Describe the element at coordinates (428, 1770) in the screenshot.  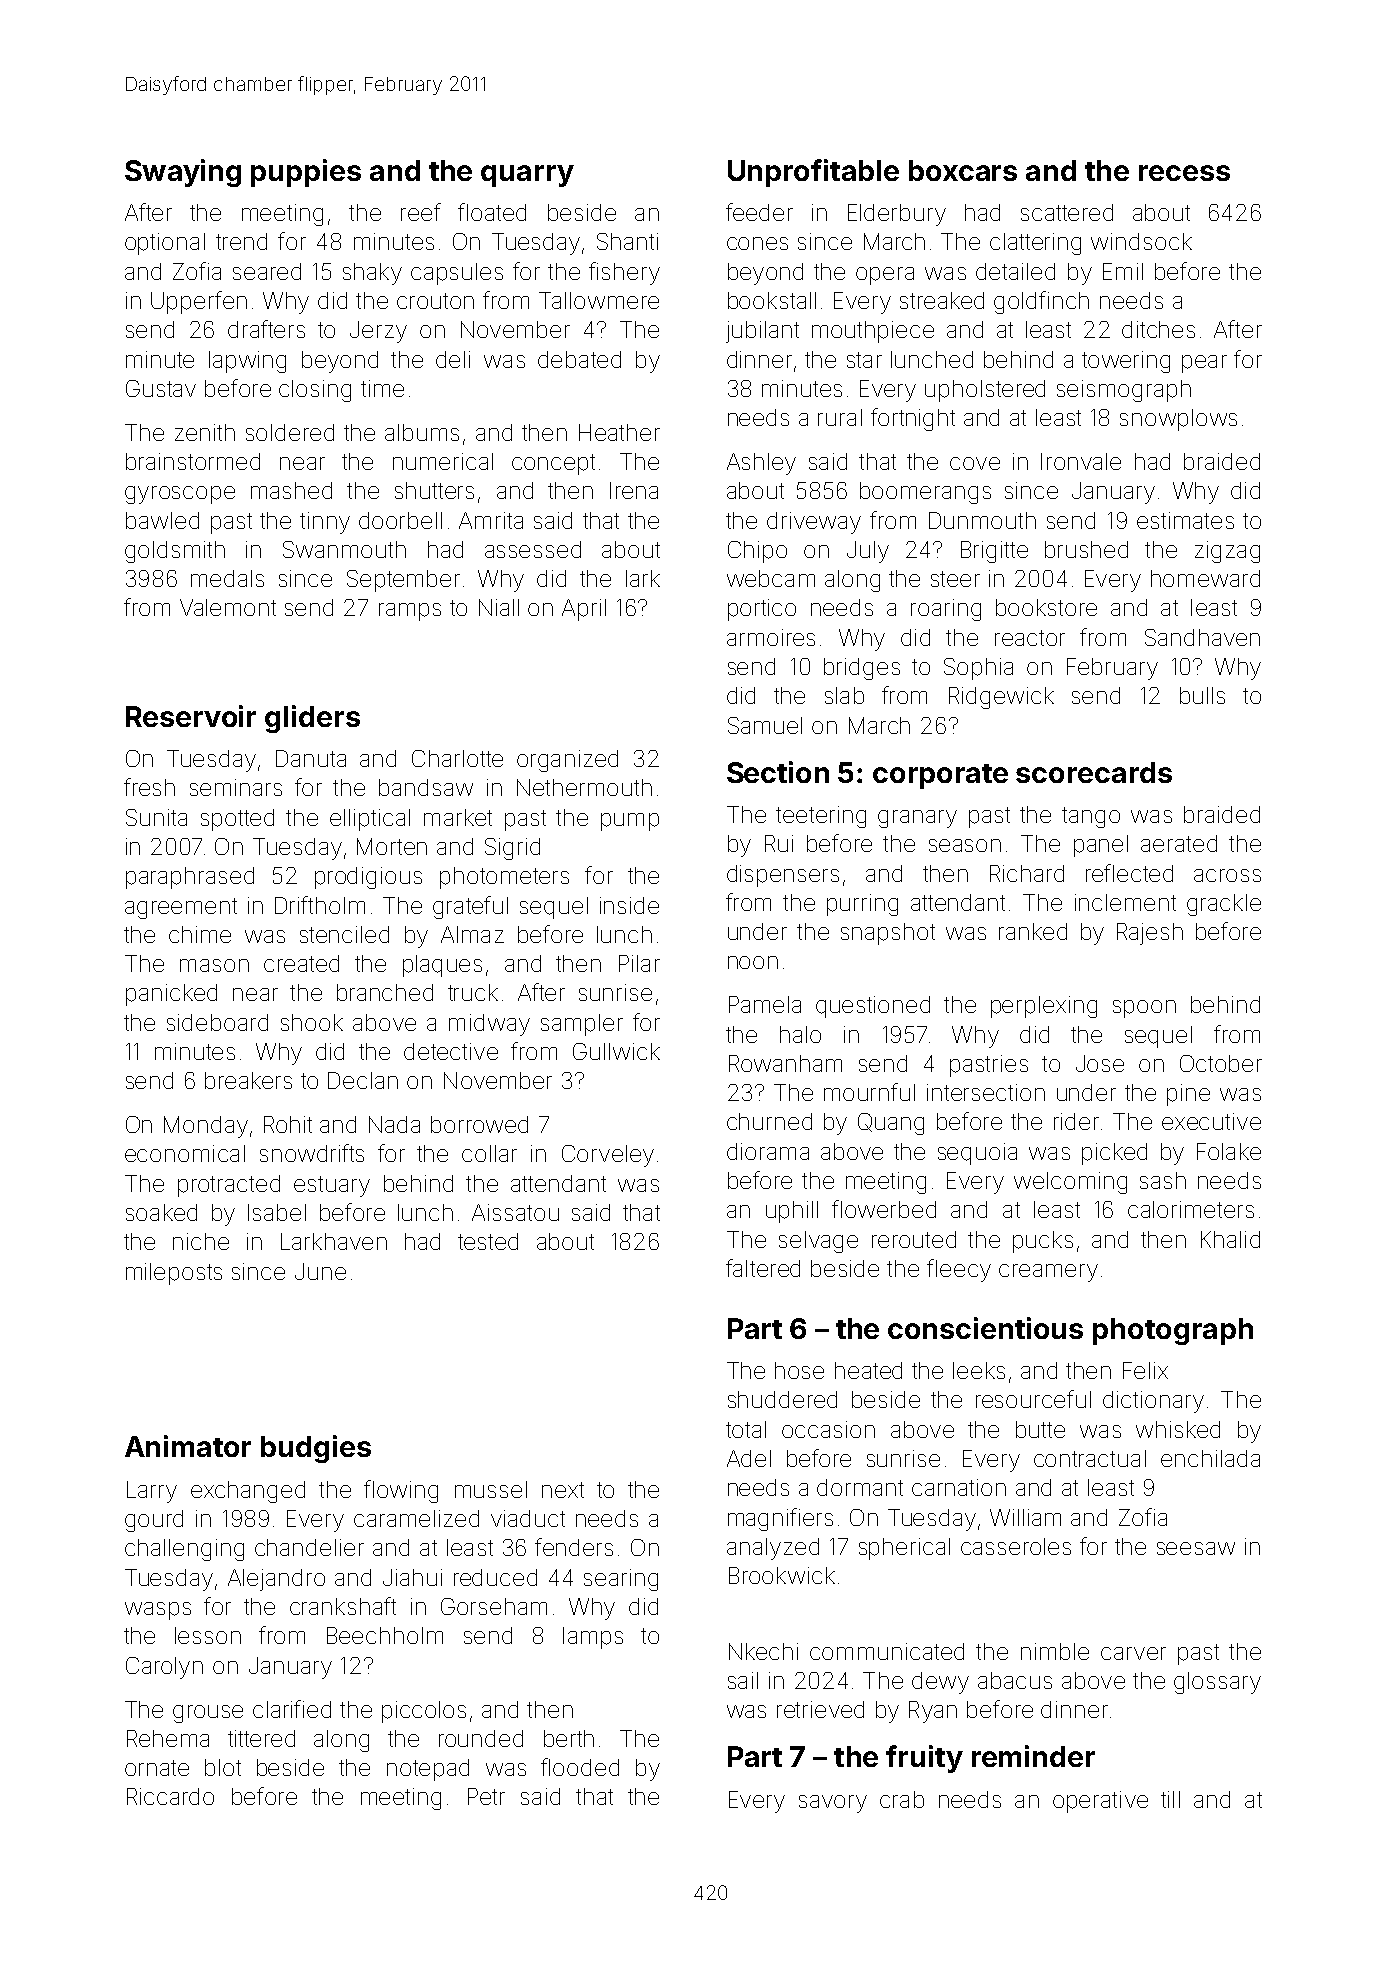
I see `notepad` at that location.
